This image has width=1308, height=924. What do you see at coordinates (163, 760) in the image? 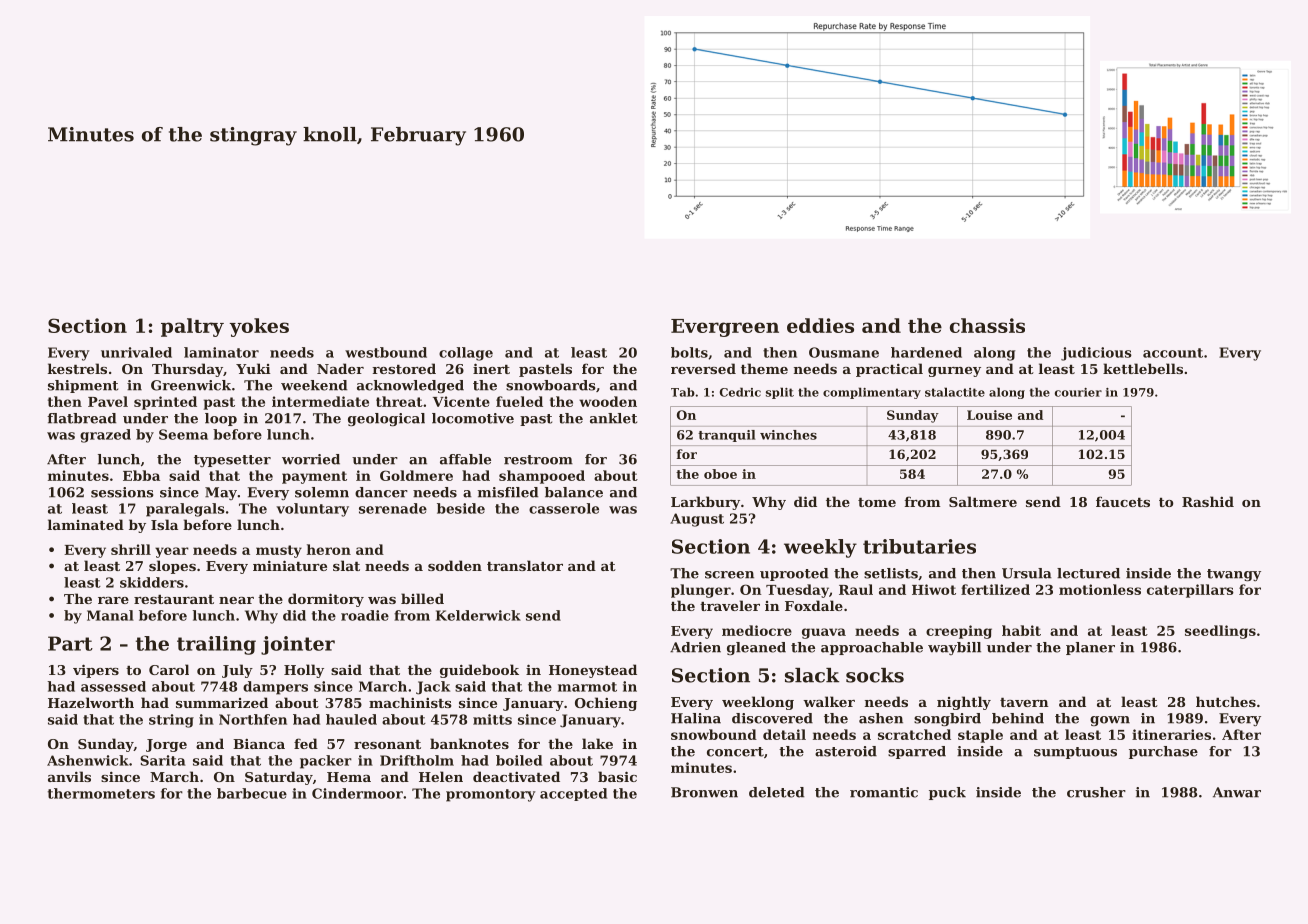
I see `Sarita` at bounding box center [163, 760].
